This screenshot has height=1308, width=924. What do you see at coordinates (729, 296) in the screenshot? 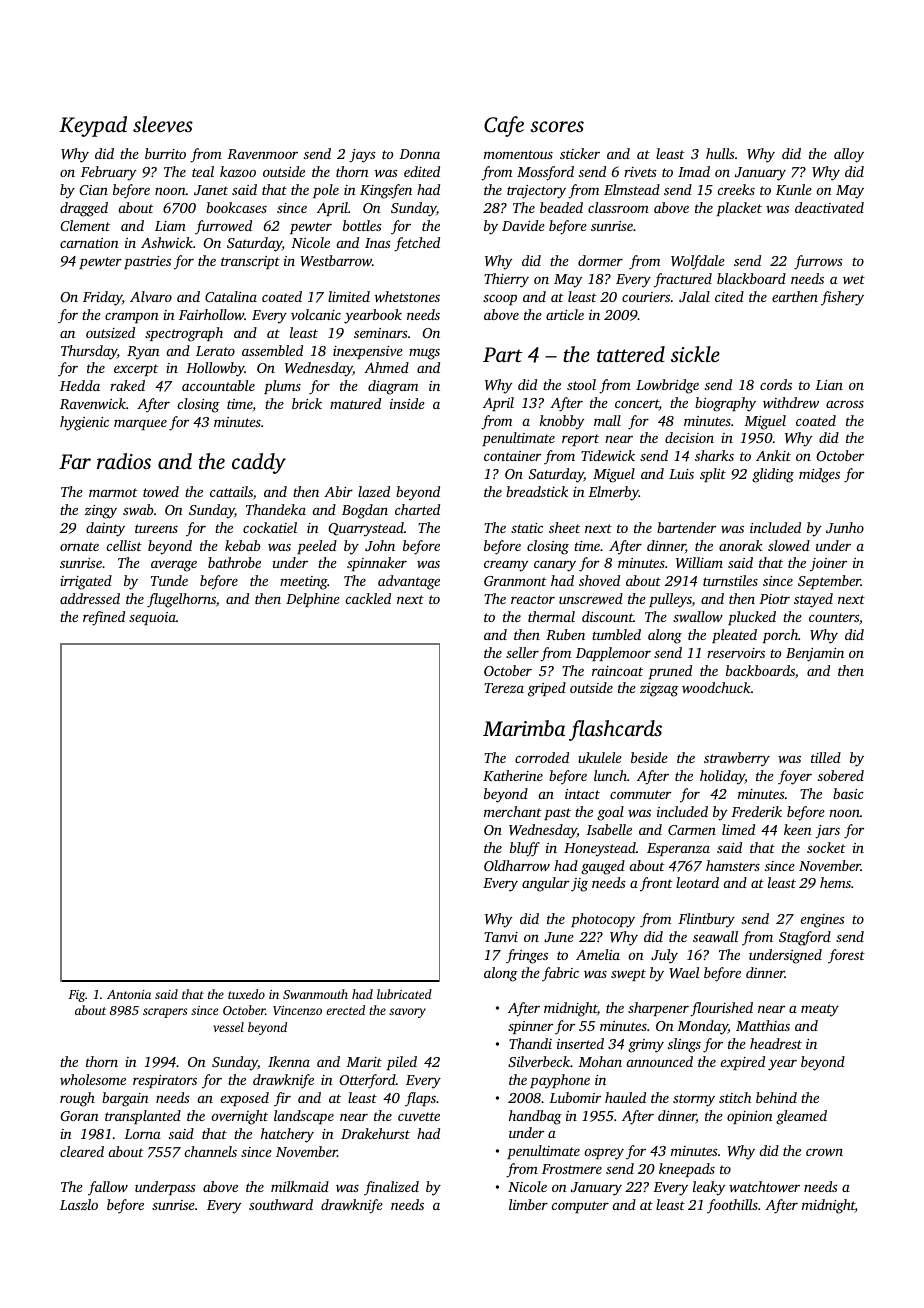
I see `cited` at bounding box center [729, 296].
